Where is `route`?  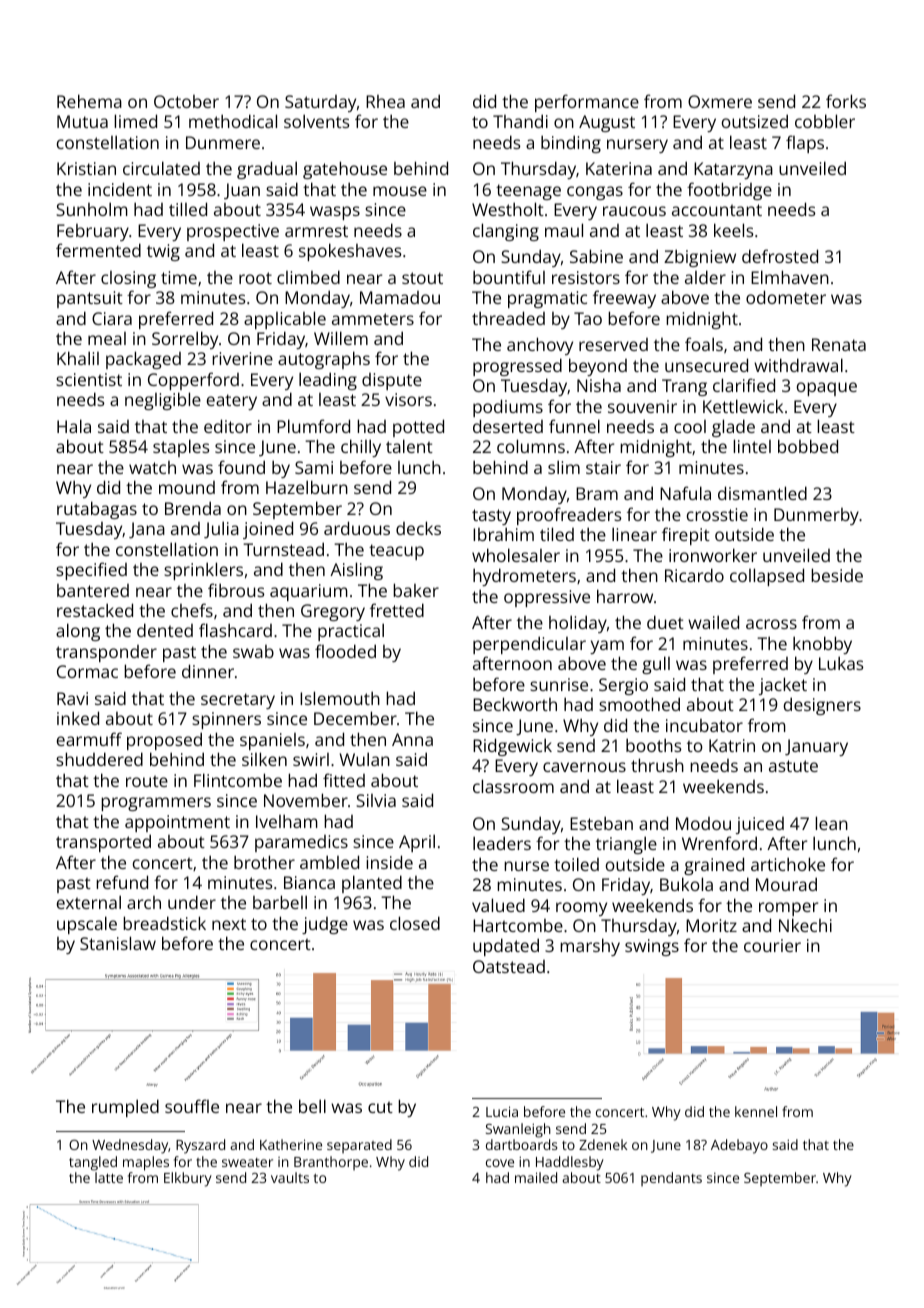 route is located at coordinates (147, 781).
